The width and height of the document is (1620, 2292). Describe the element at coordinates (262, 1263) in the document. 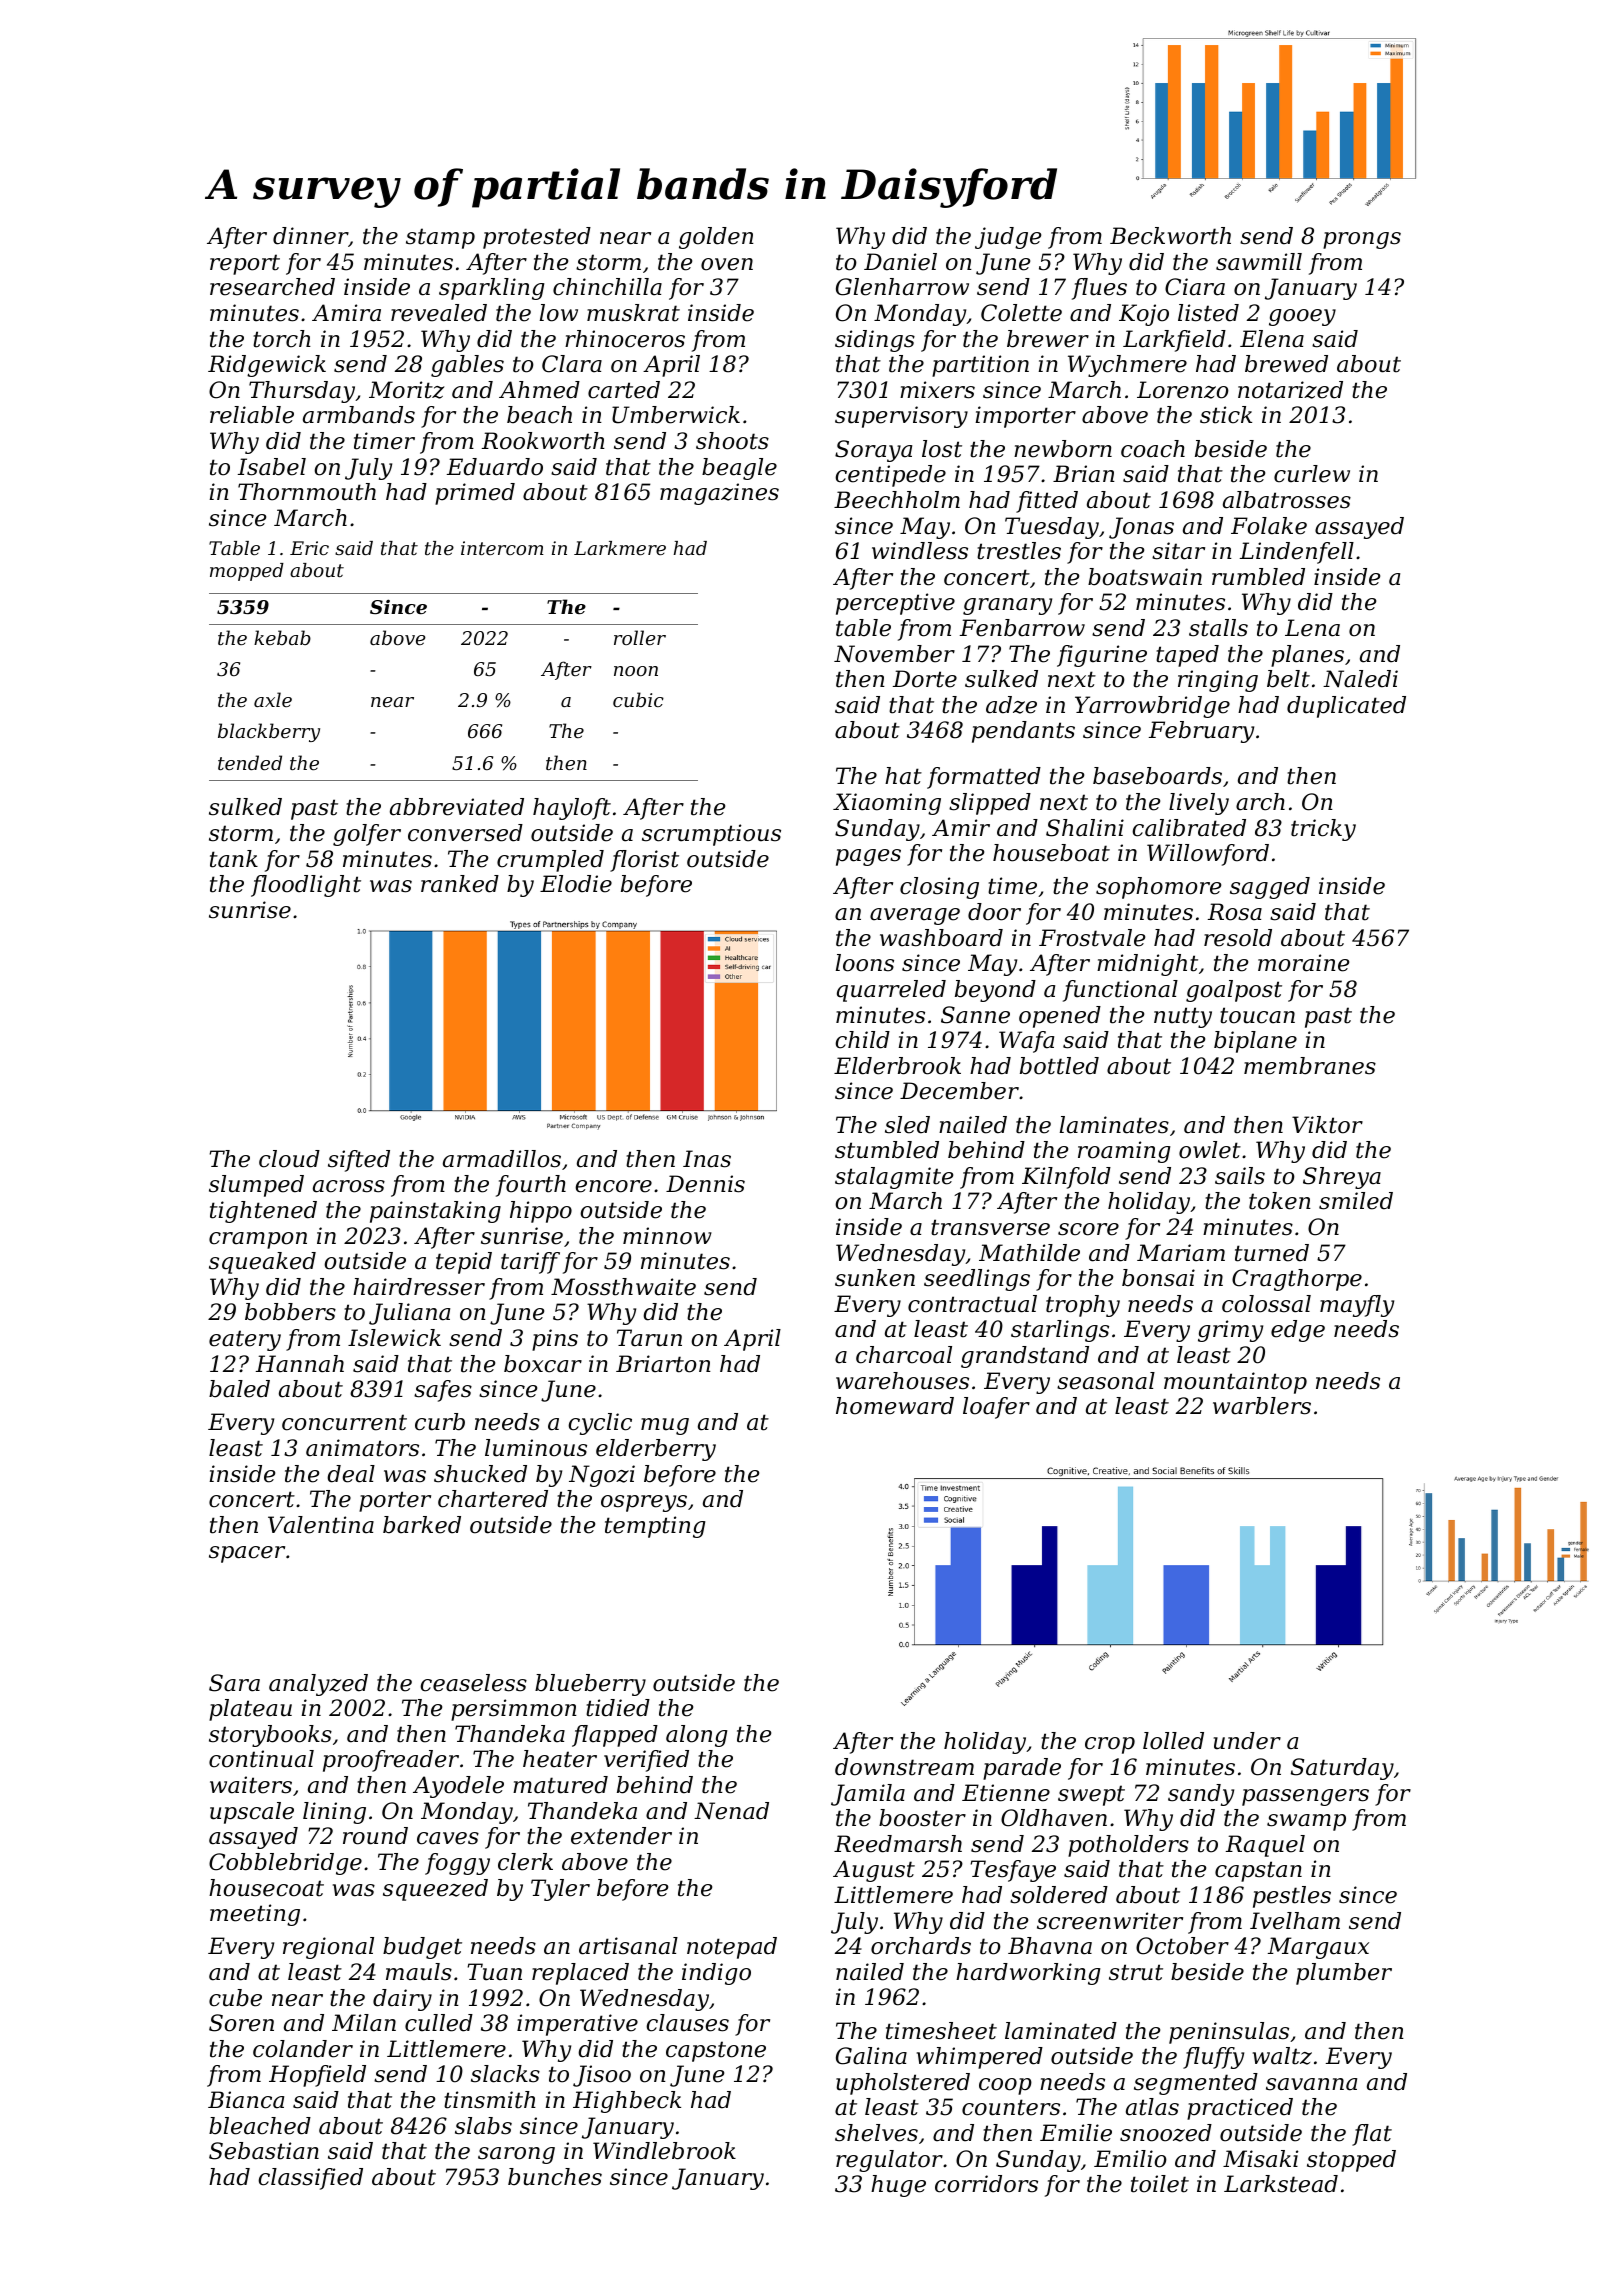

I see `squeaked` at that location.
